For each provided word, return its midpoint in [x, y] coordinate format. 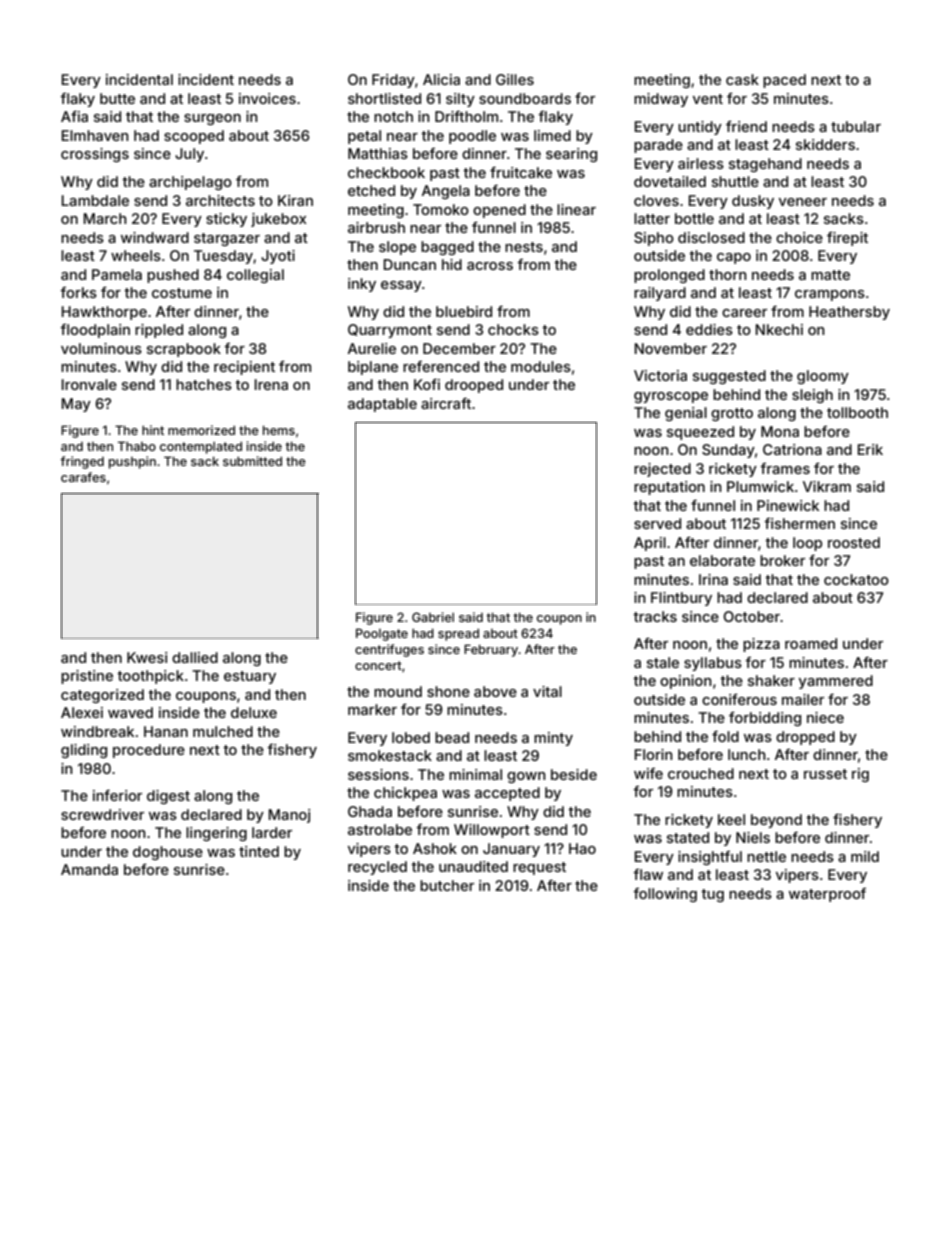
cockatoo [856, 579]
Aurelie [372, 348]
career [744, 313]
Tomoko [441, 209]
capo [734, 258]
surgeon [212, 119]
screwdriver [102, 814]
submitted [252, 461]
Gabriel [433, 617]
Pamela [117, 274]
